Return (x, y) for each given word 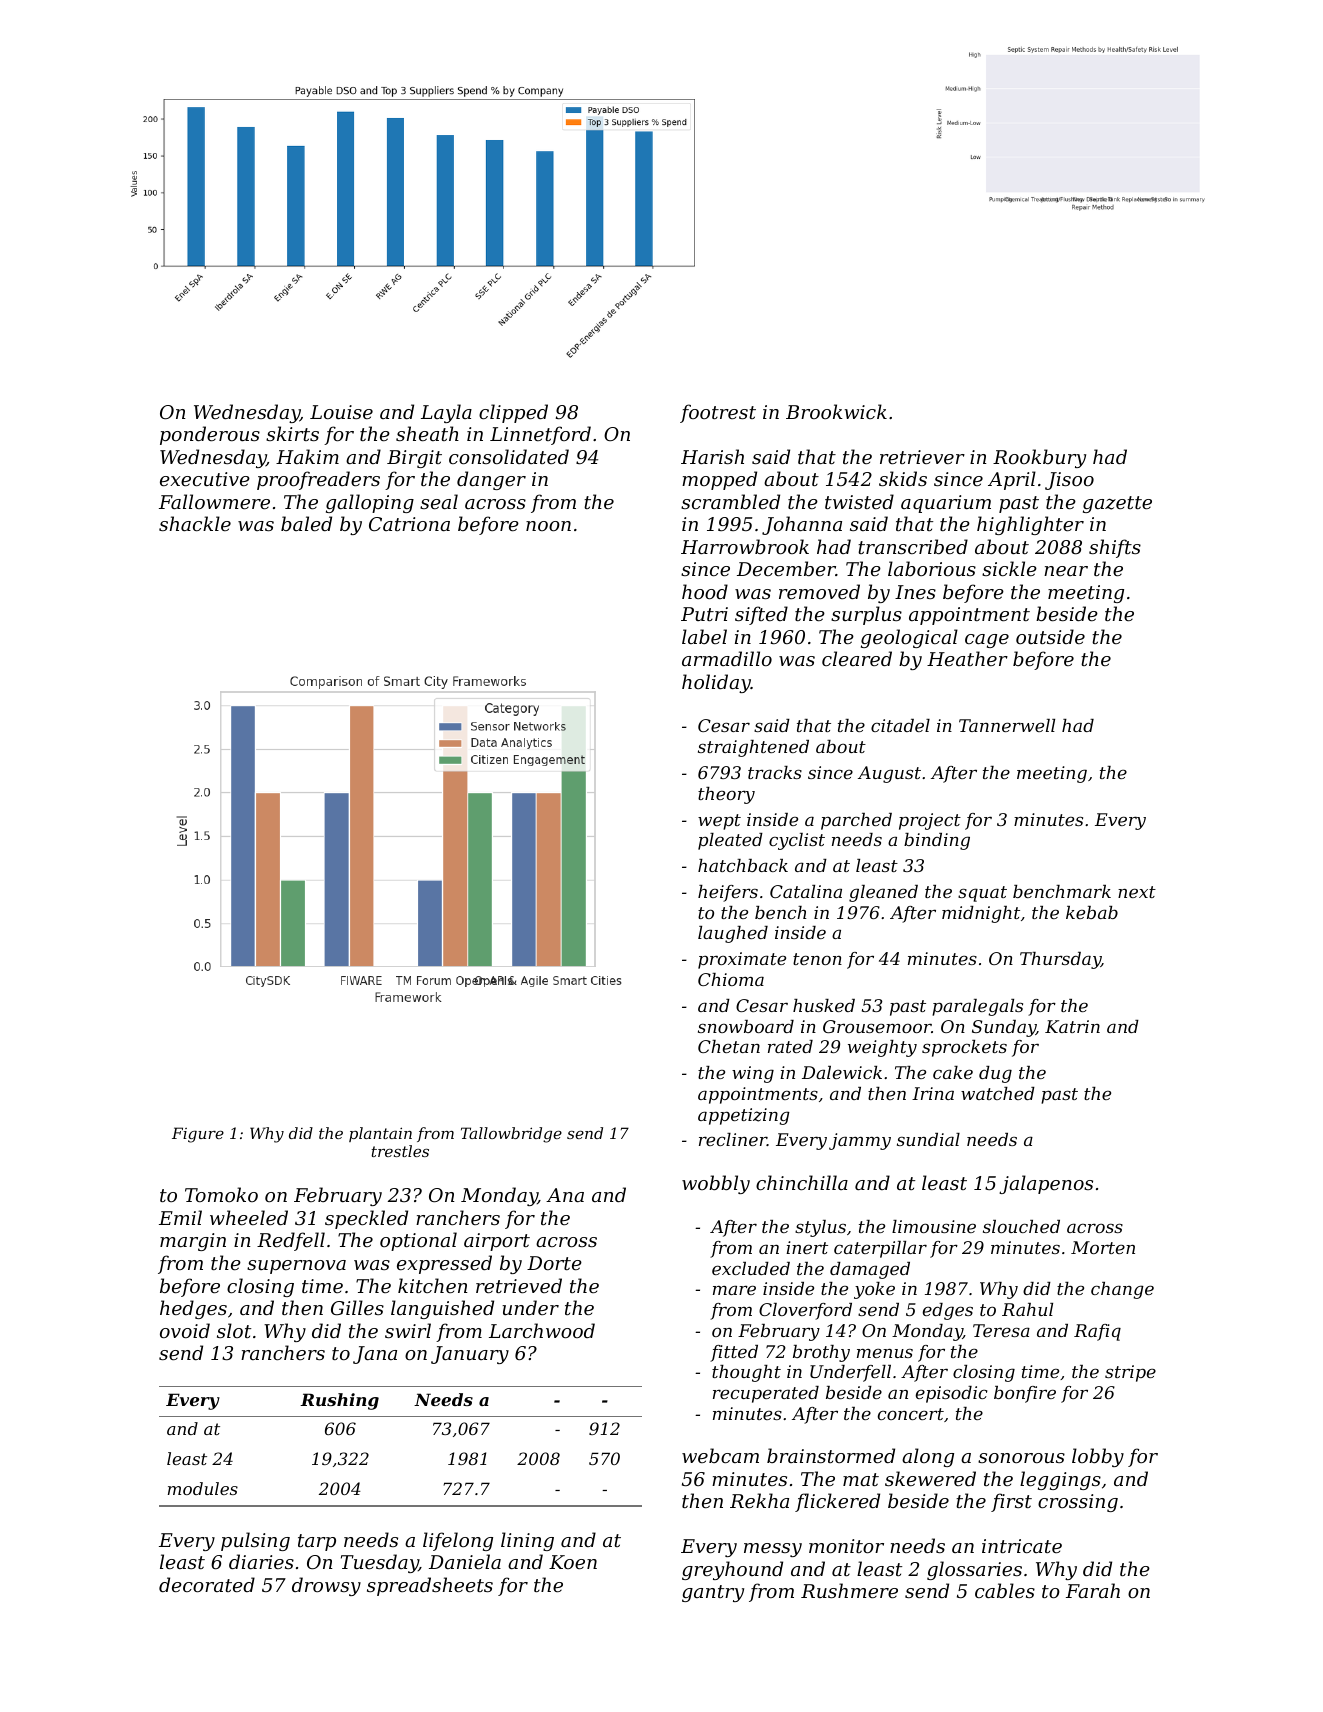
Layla (446, 413)
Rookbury (1039, 458)
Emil (180, 1217)
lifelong (458, 1541)
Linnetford (540, 435)
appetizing (744, 1116)
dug (995, 1074)
